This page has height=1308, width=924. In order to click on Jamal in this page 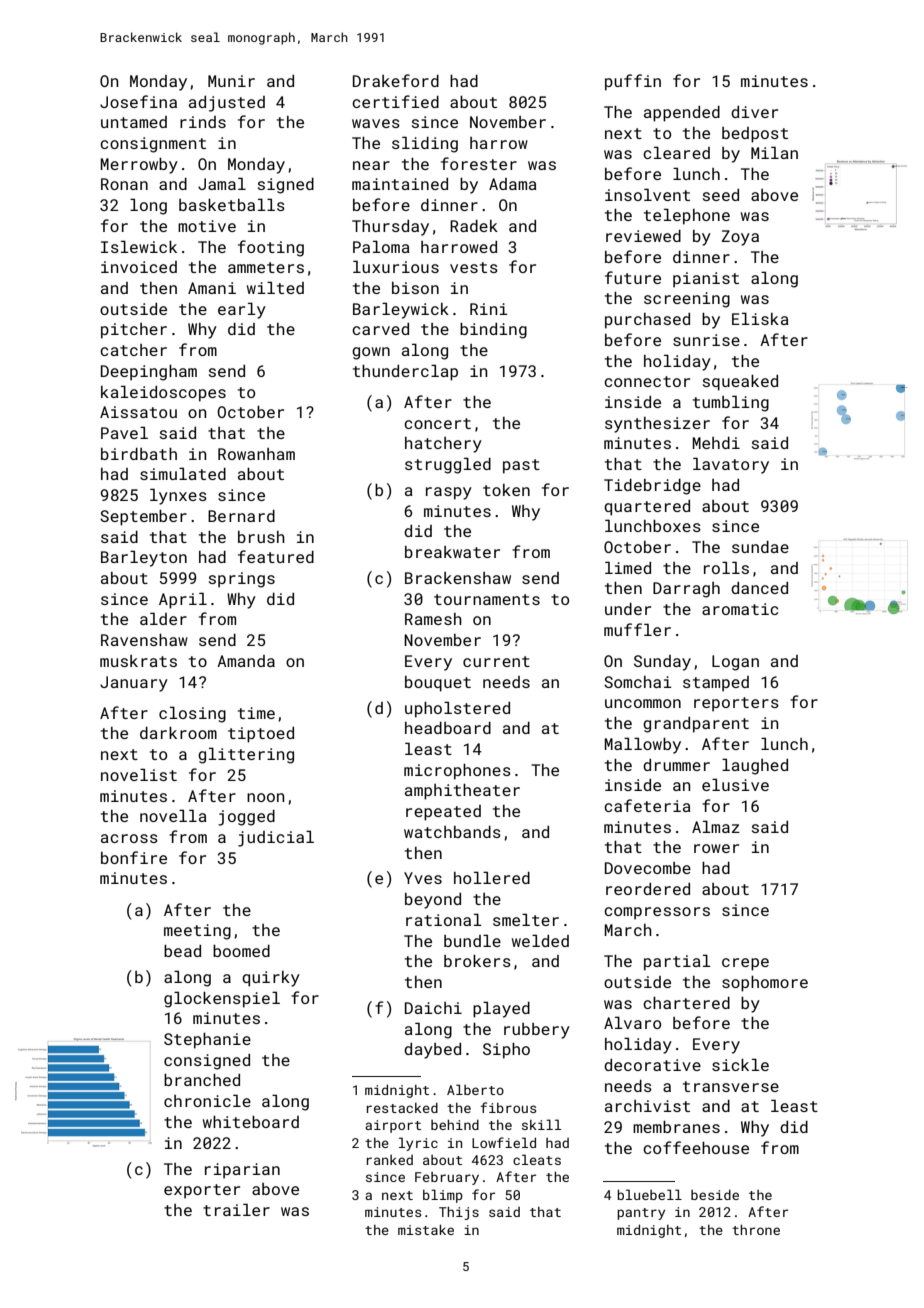, I will do `click(222, 183)`.
